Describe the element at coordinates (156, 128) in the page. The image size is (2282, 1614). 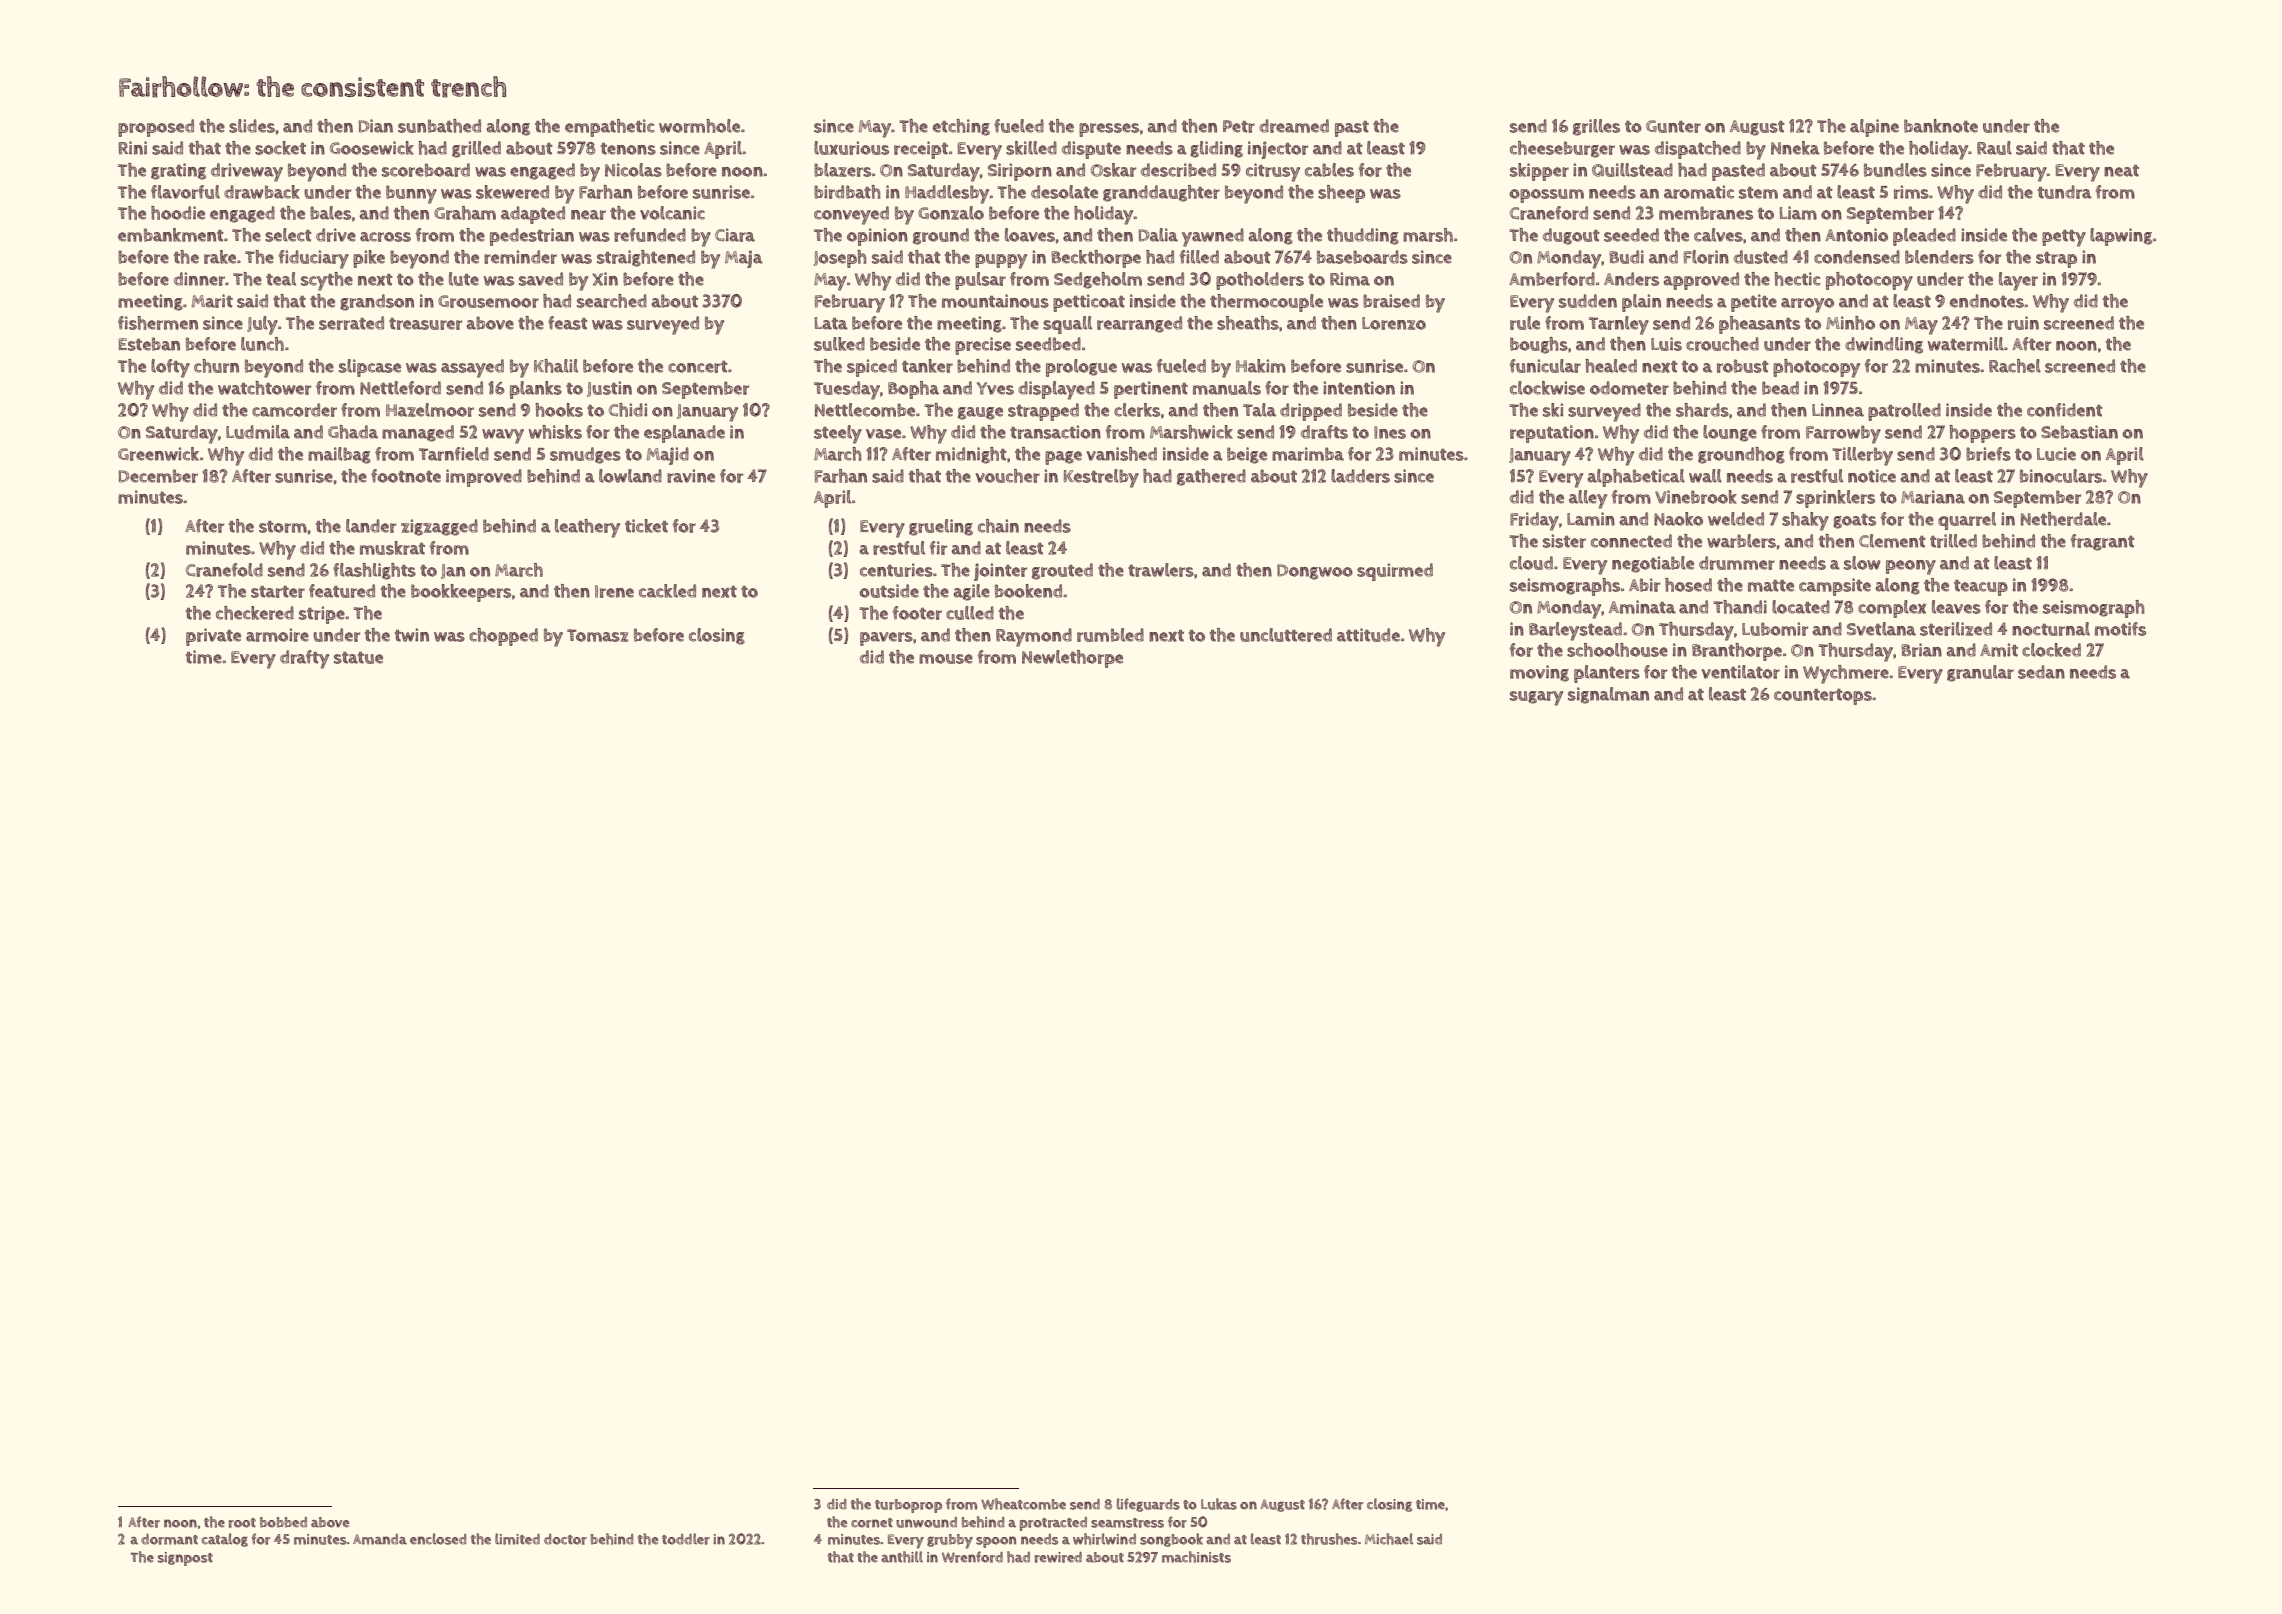
I see `proposed` at that location.
